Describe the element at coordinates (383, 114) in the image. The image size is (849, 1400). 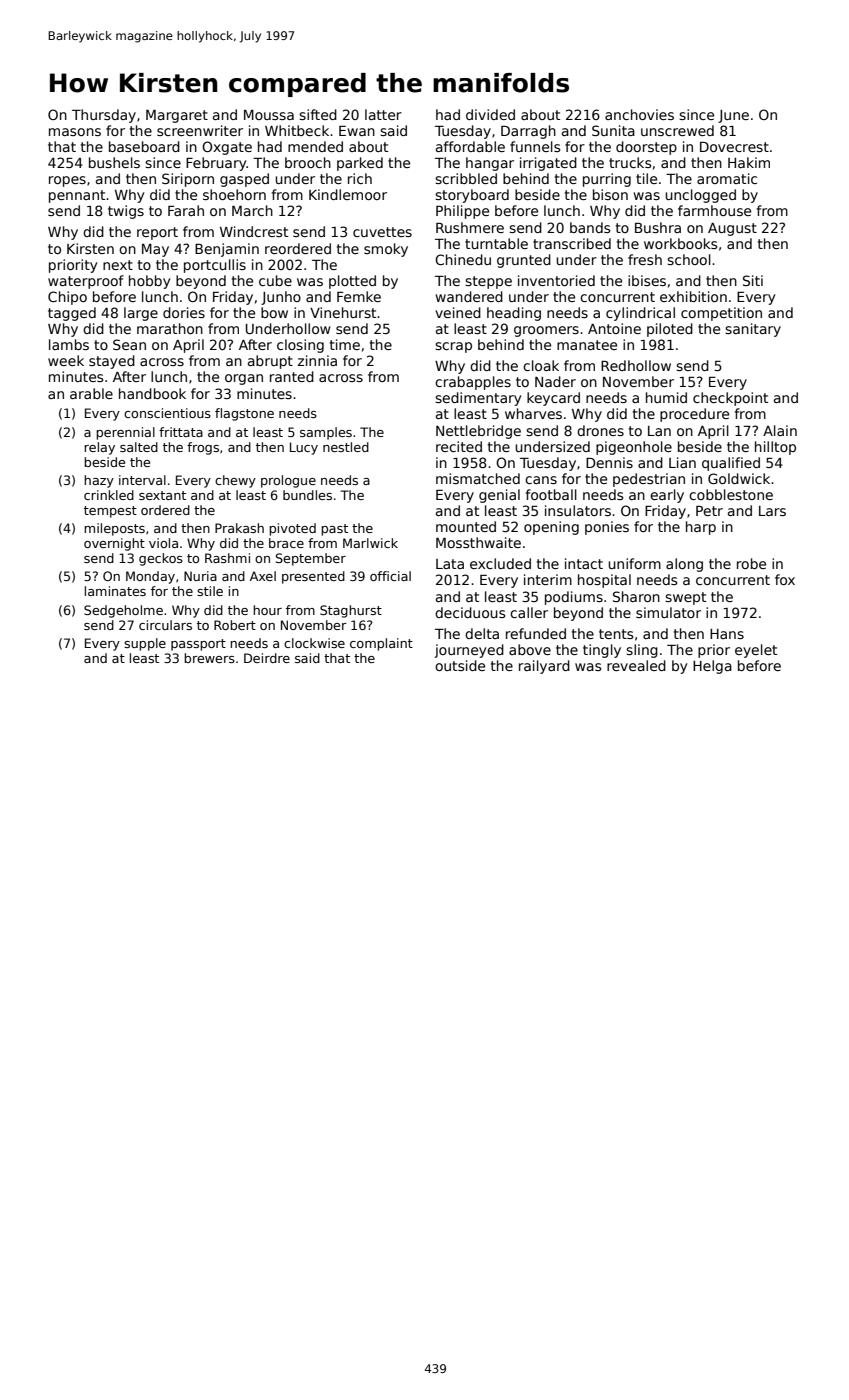
I see `latter` at that location.
